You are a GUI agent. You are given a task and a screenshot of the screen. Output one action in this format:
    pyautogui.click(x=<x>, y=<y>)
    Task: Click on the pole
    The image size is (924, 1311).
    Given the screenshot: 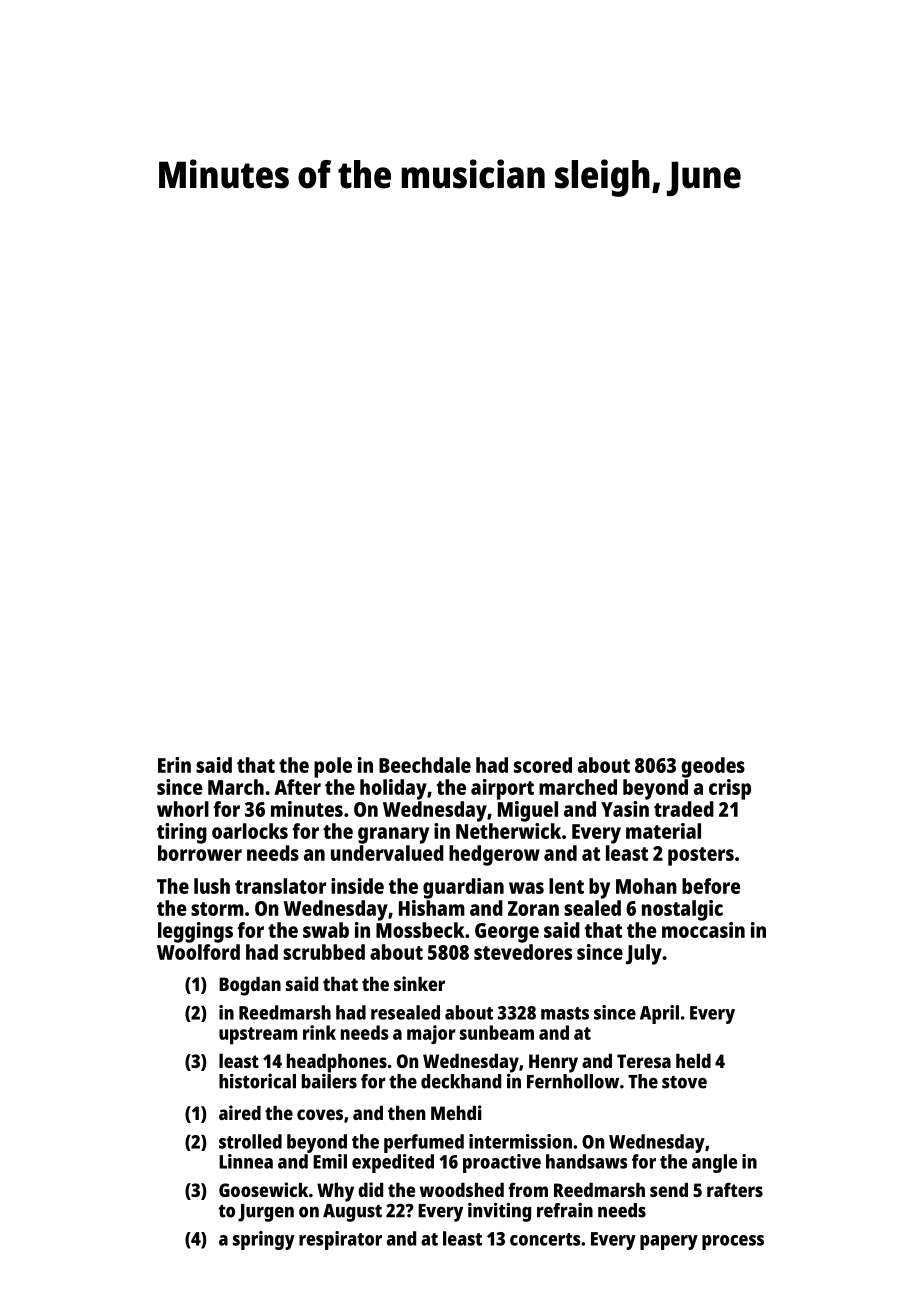 What is the action you would take?
    pyautogui.click(x=333, y=767)
